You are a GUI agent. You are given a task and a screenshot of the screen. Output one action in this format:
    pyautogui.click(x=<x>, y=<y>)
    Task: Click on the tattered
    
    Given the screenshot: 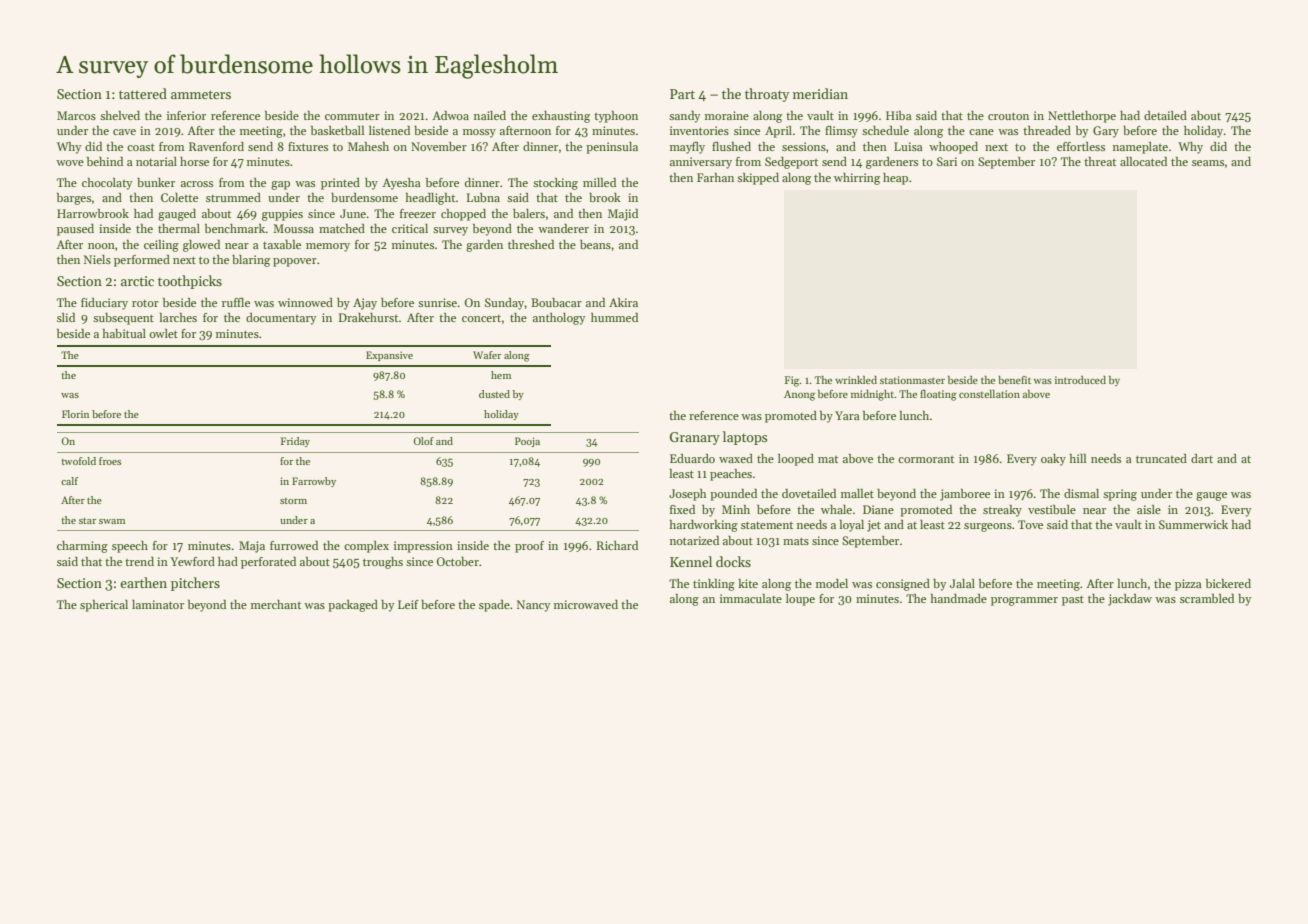 What is the action you would take?
    pyautogui.click(x=143, y=93)
